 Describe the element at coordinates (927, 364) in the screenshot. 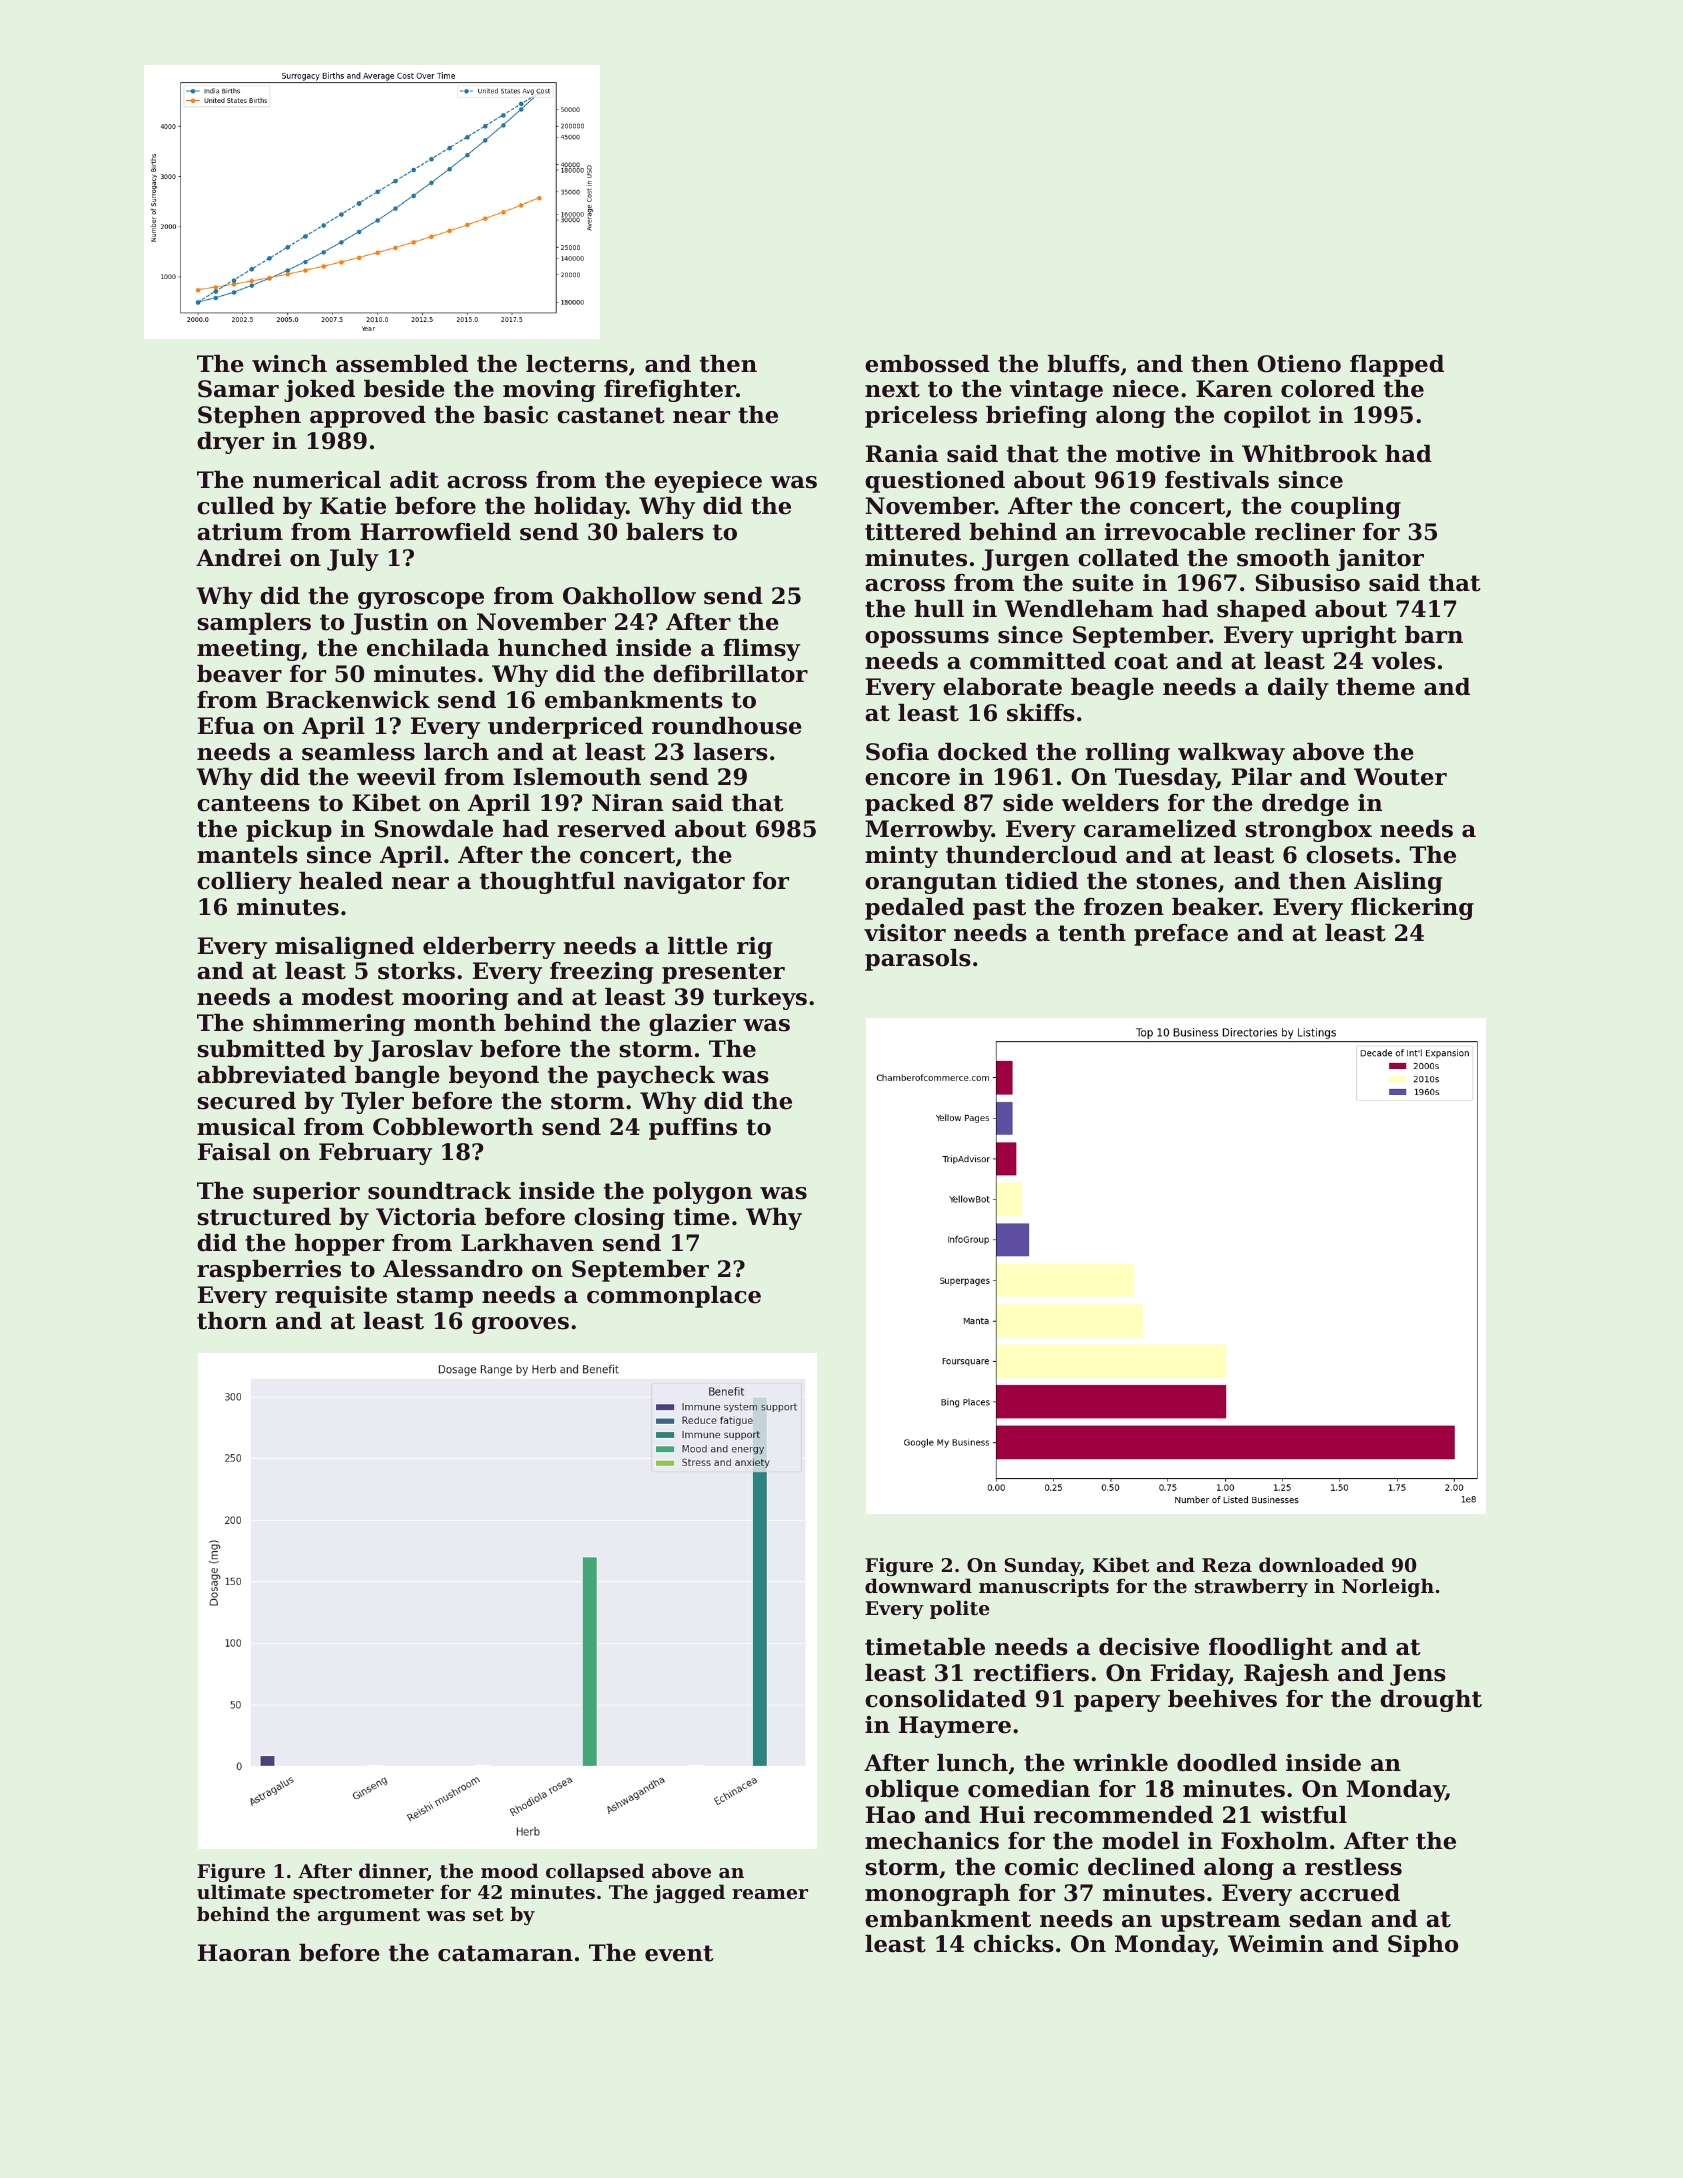

I see `embossed` at that location.
